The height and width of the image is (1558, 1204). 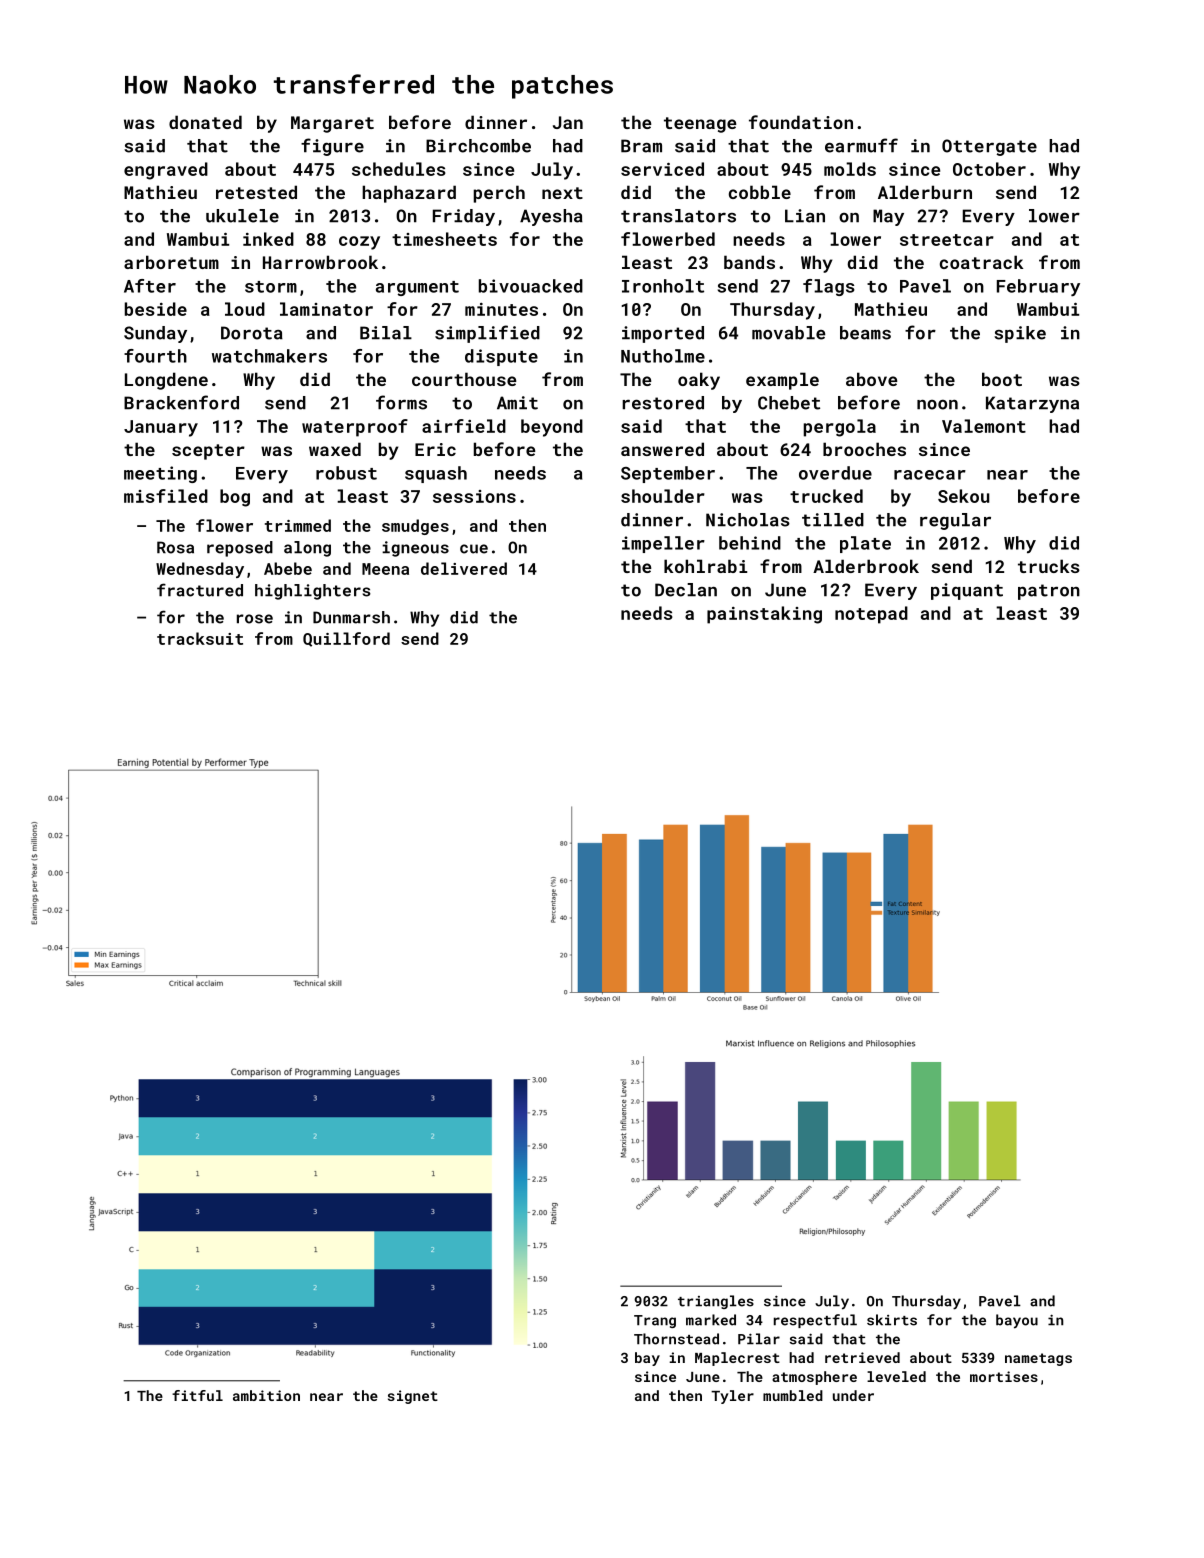 What do you see at coordinates (266, 1395) in the image?
I see `ambition` at bounding box center [266, 1395].
